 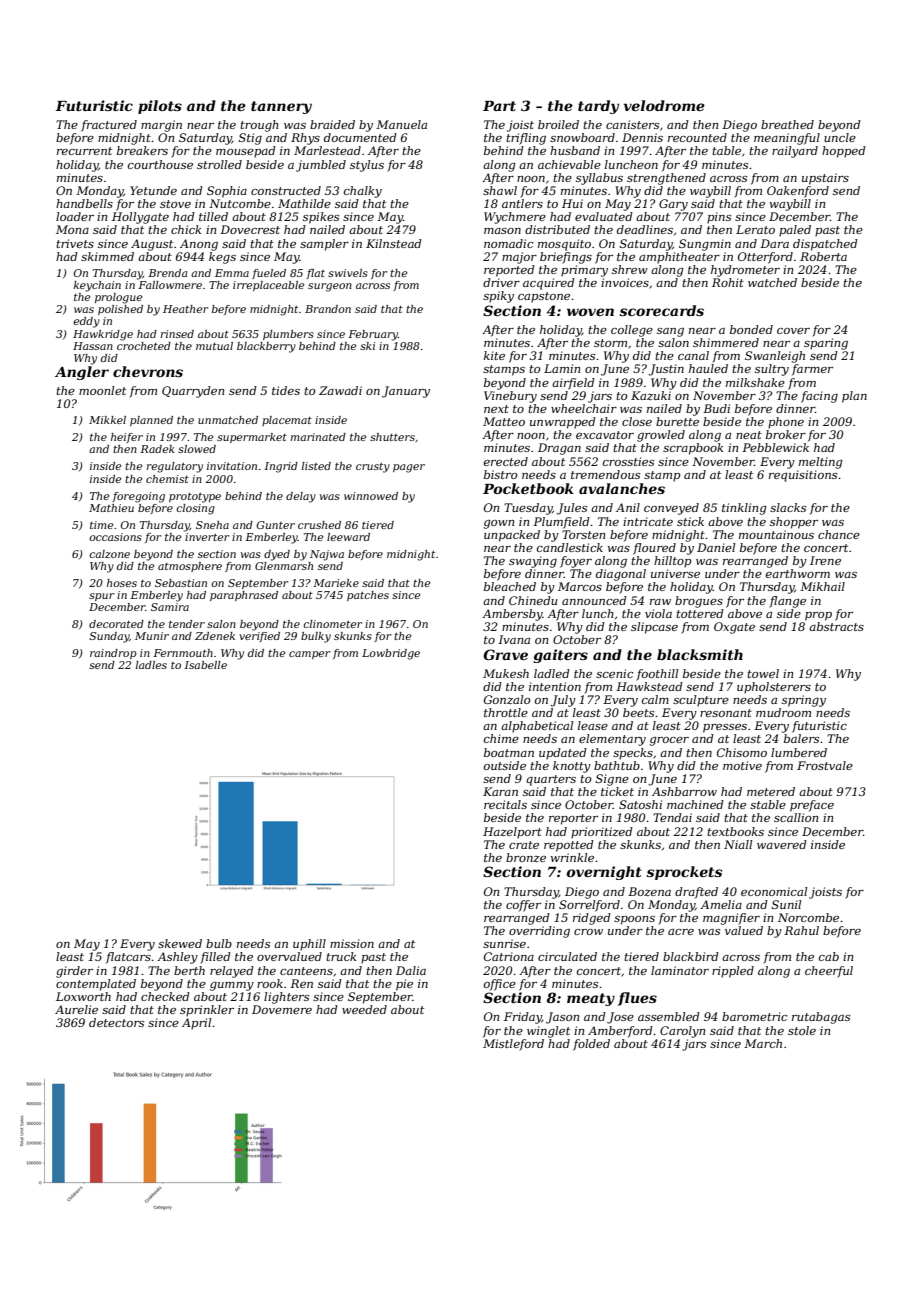 I want to click on Mona, so click(x=72, y=229).
